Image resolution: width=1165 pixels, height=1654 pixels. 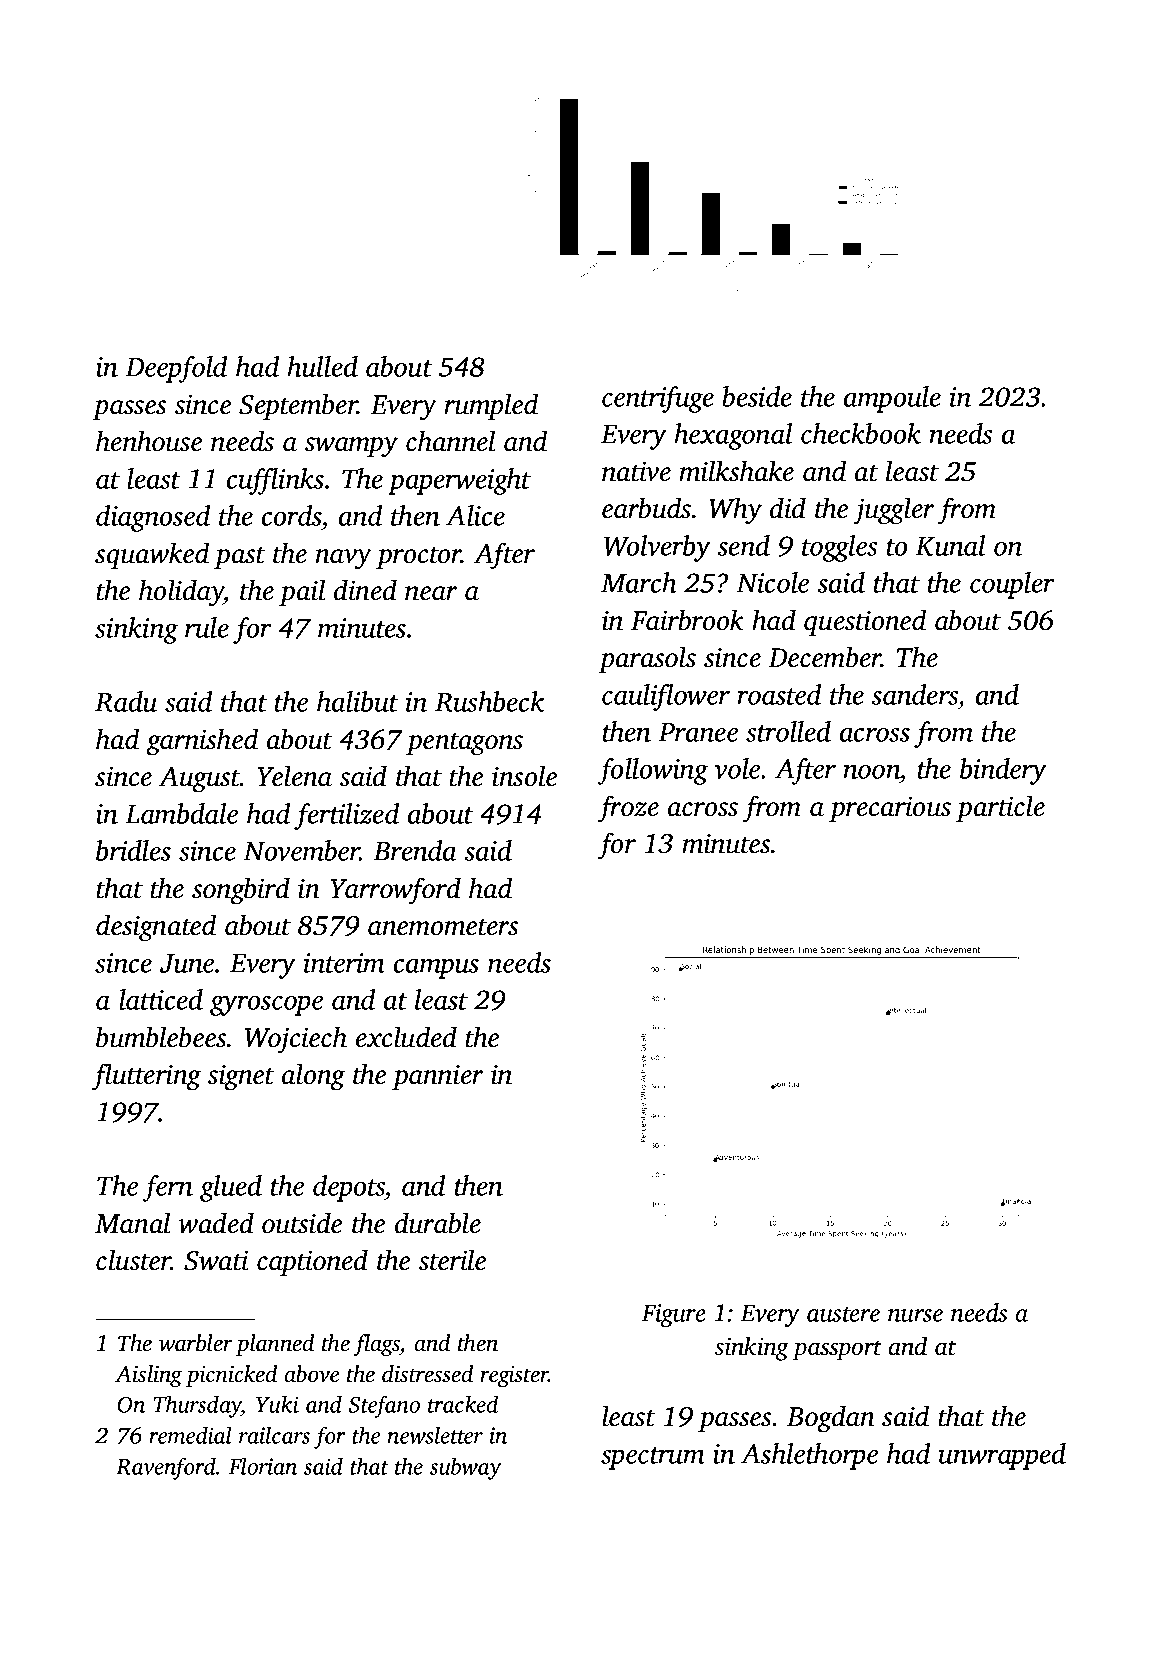 I want to click on fertilized, so click(x=346, y=816).
